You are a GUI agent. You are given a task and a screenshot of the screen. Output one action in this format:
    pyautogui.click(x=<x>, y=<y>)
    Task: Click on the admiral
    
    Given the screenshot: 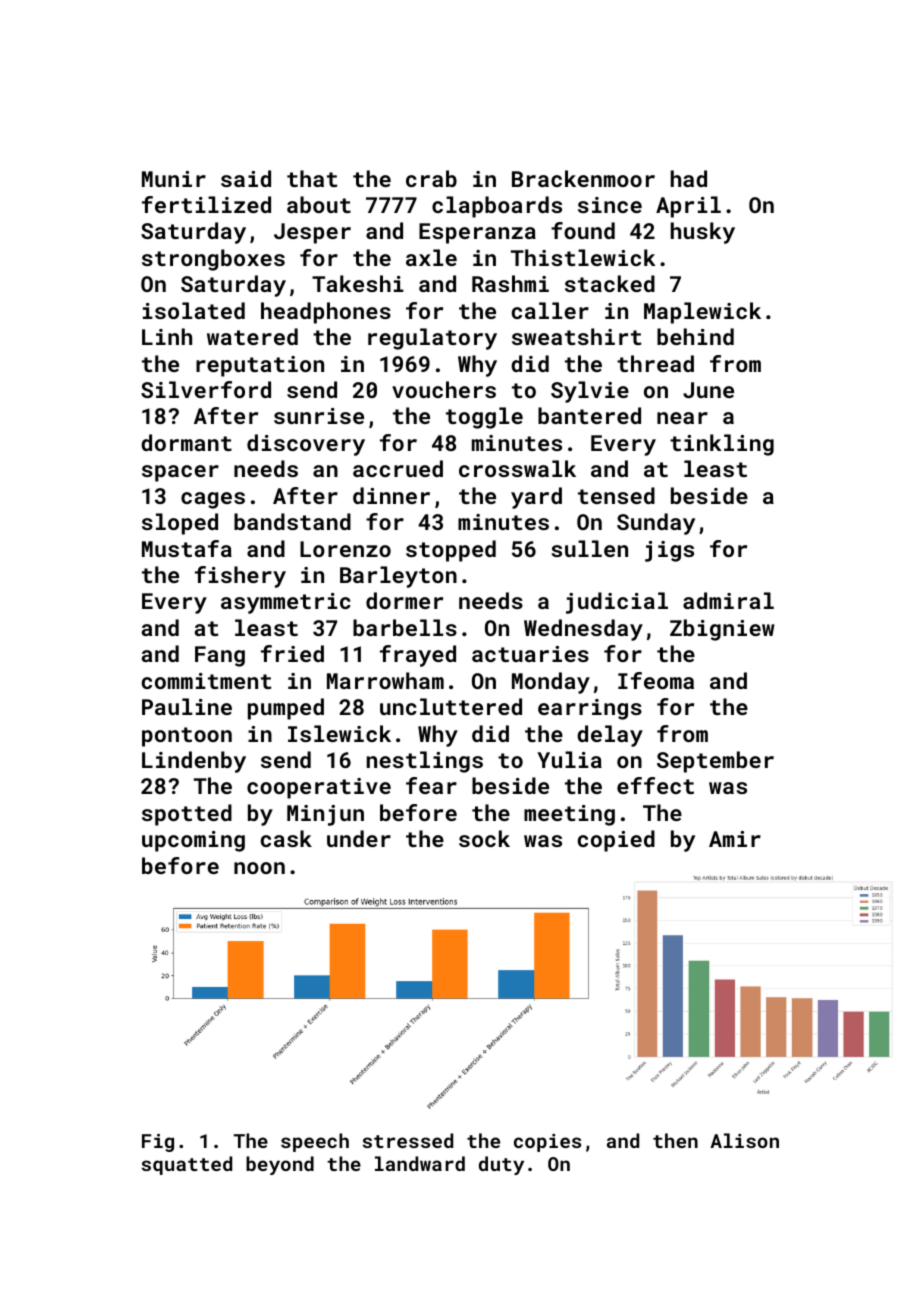 What is the action you would take?
    pyautogui.click(x=728, y=600)
